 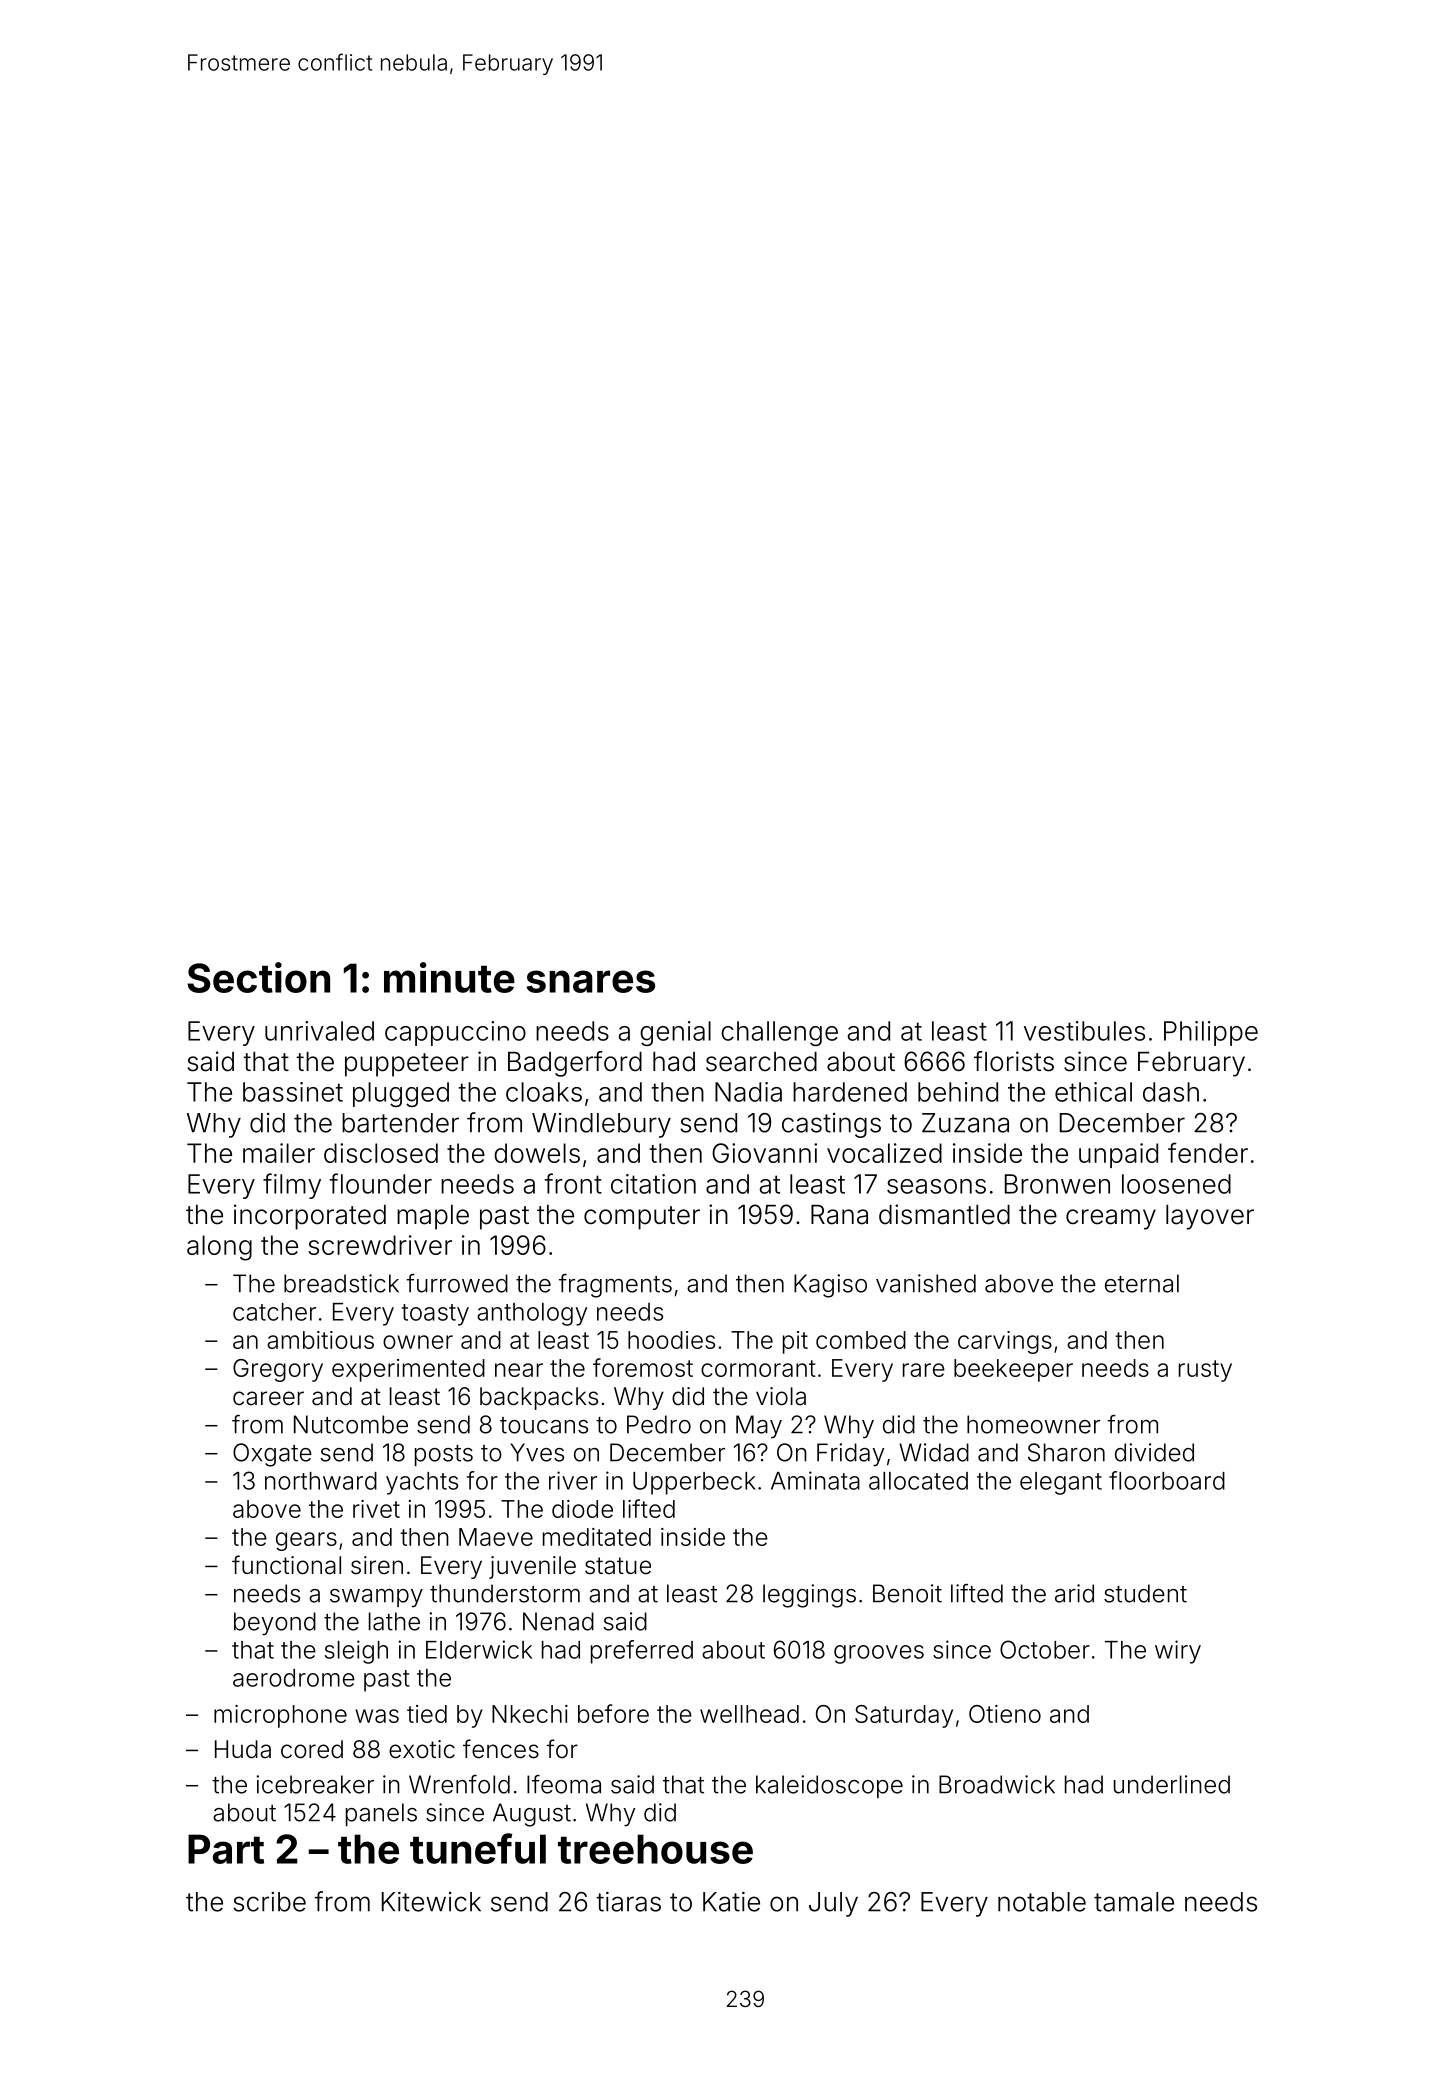 I want to click on tiaras, so click(x=628, y=1902).
